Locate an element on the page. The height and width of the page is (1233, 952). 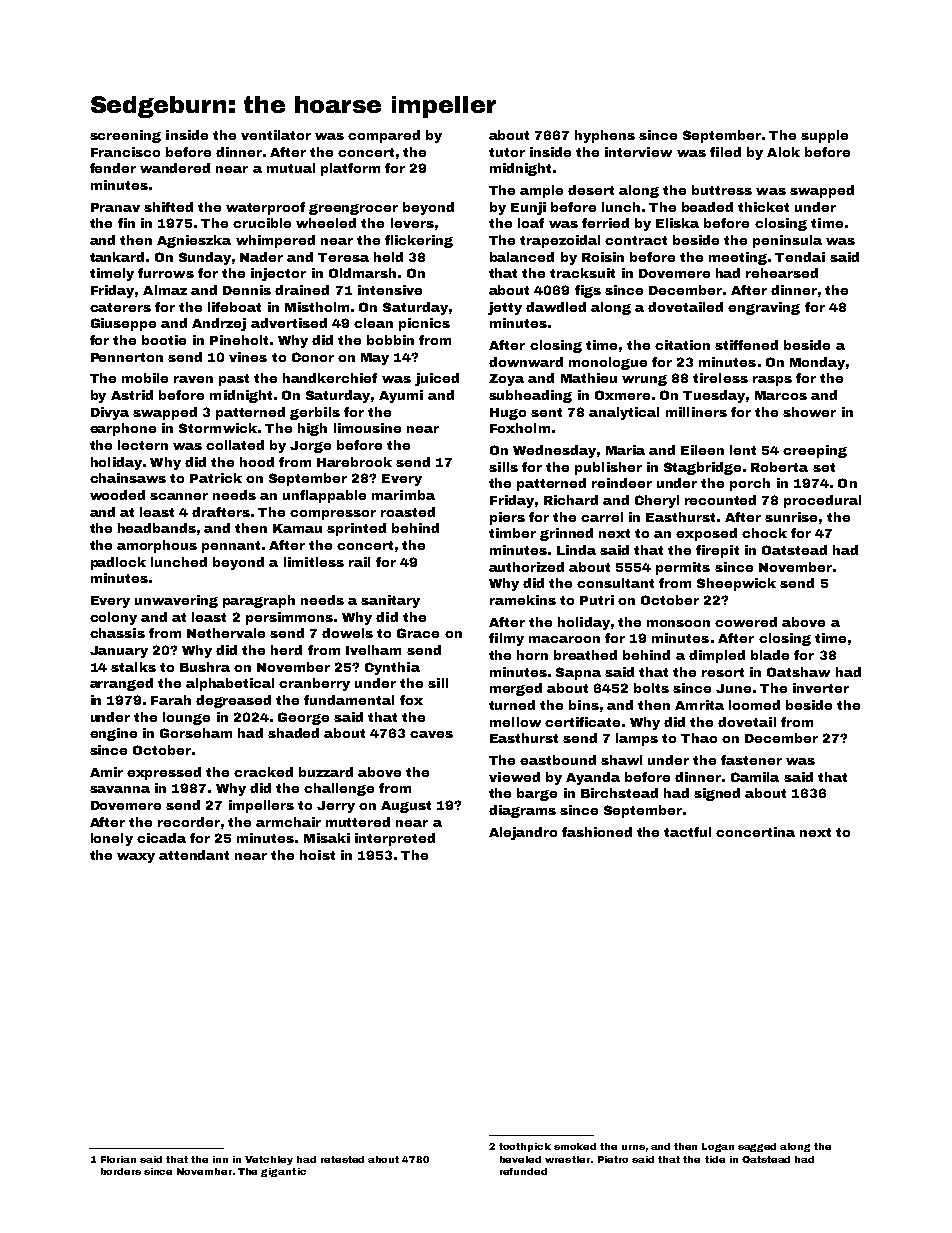
attendant is located at coordinates (194, 855).
